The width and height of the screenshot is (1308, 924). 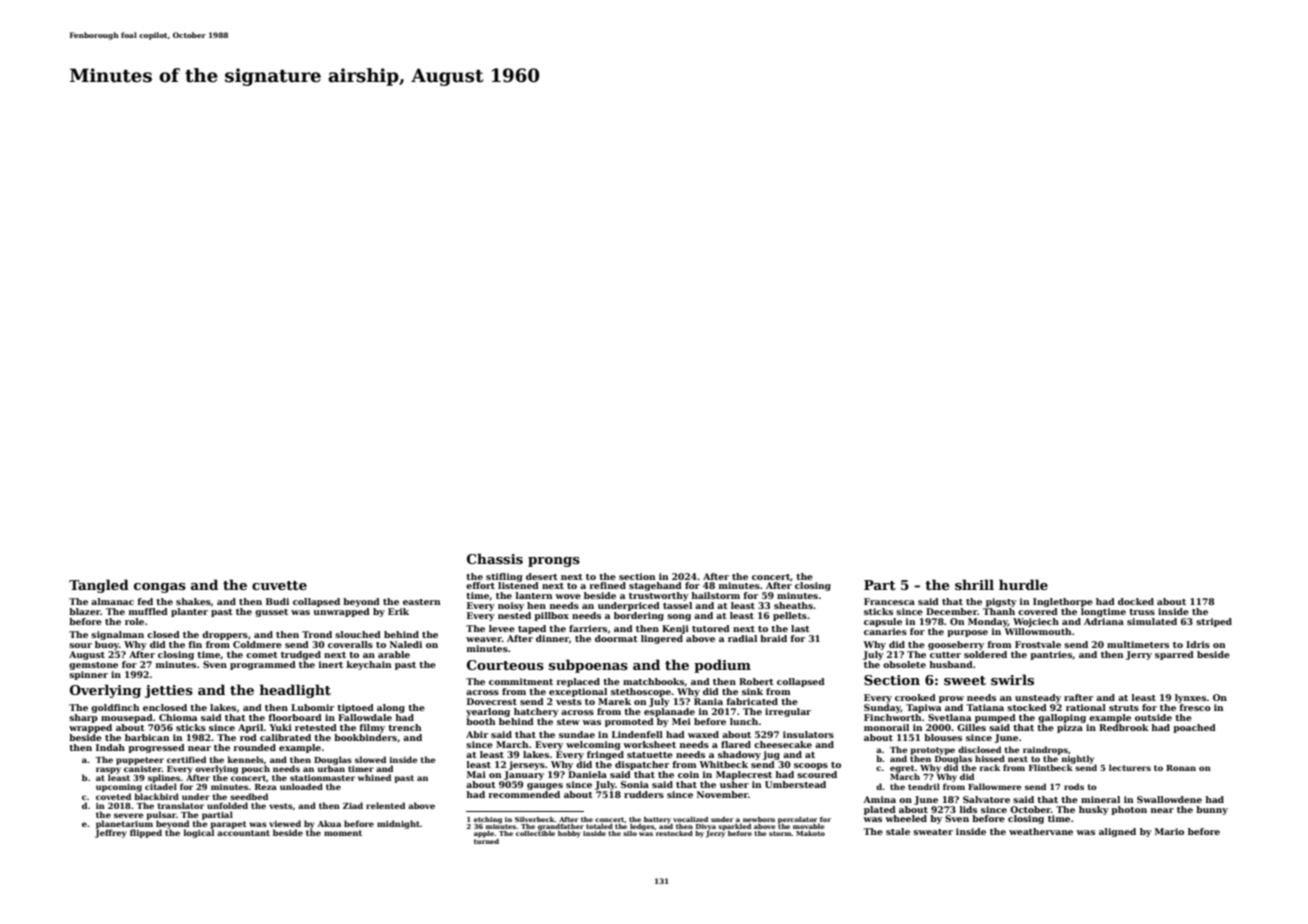 What do you see at coordinates (495, 558) in the screenshot?
I see `Chassis` at bounding box center [495, 558].
